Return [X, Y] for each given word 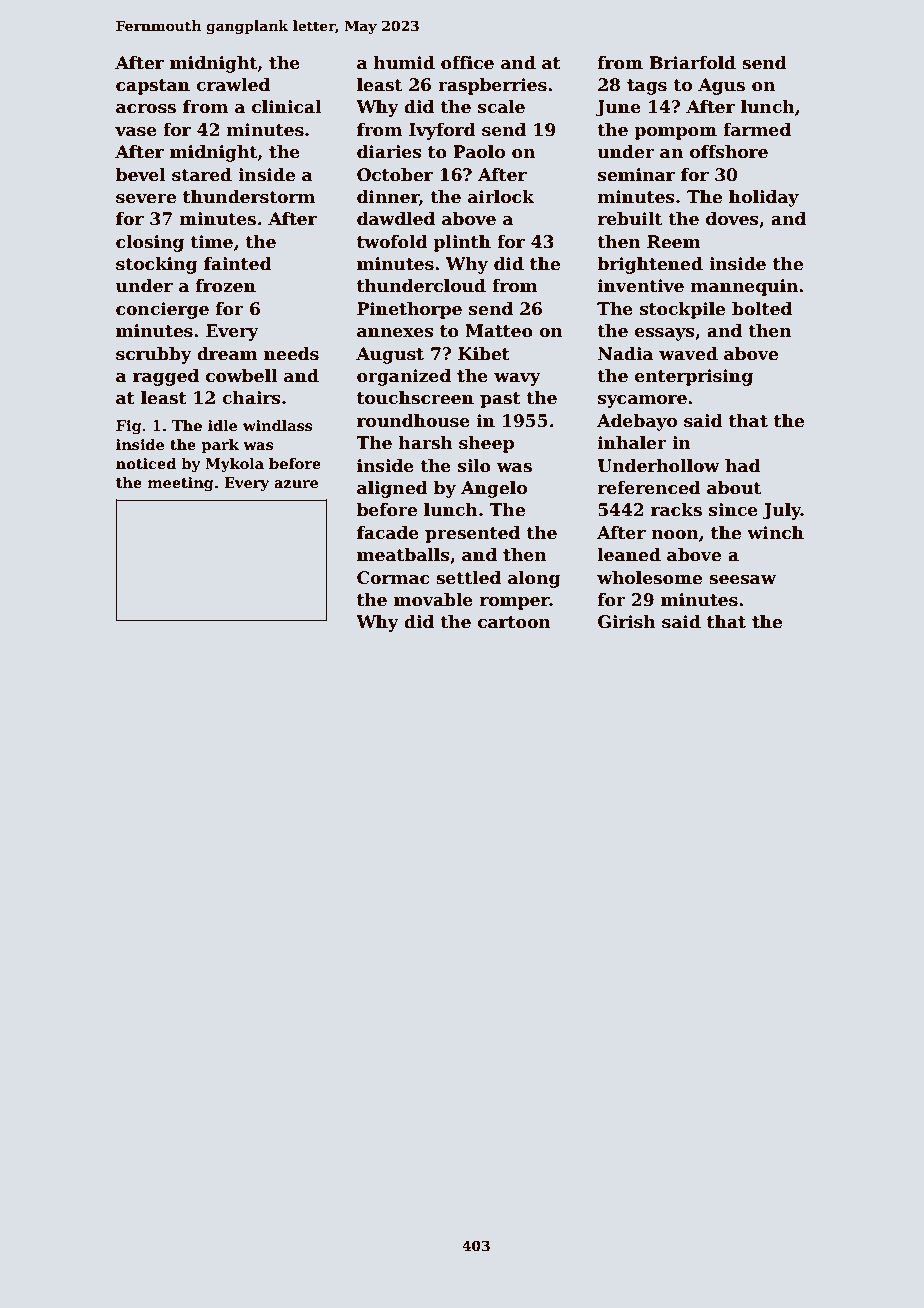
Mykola [234, 465]
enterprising [694, 377]
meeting [181, 484]
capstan [153, 87]
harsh [426, 443]
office [467, 63]
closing [150, 243]
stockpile [682, 310]
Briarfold [692, 63]
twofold [392, 242]
